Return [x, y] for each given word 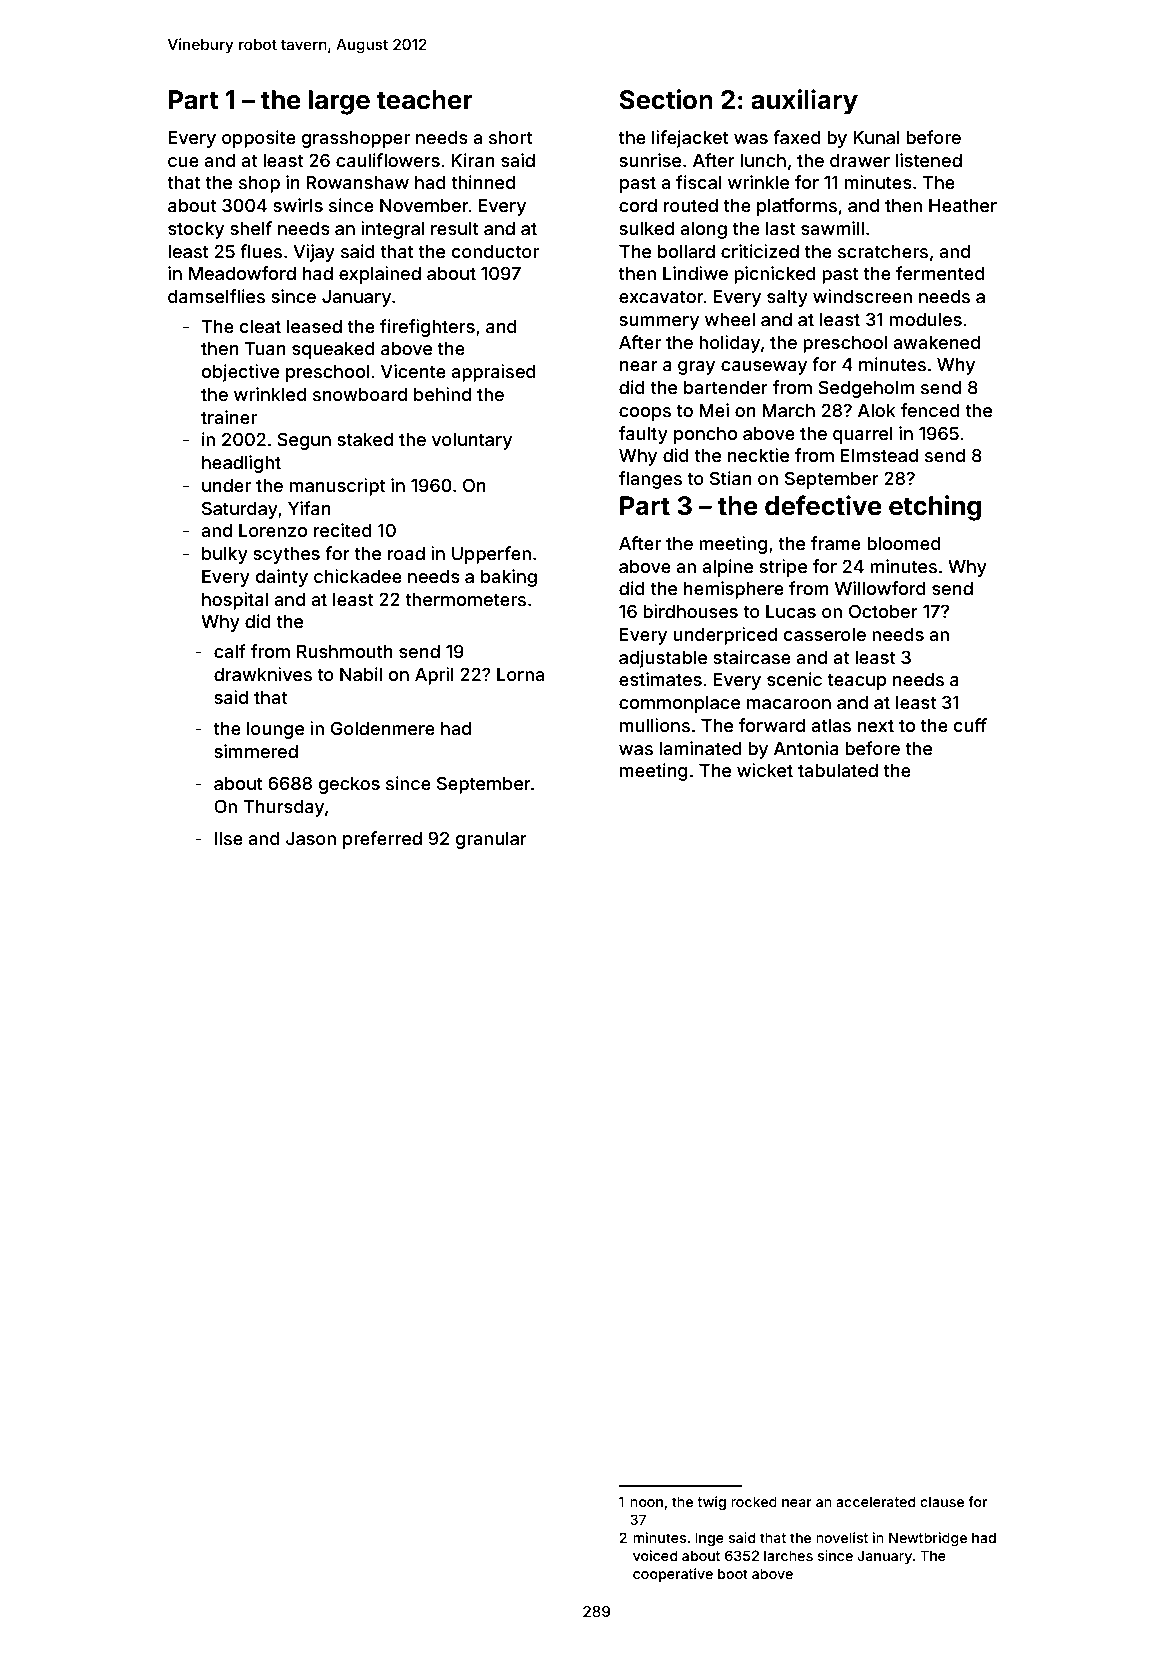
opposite [259, 139]
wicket [765, 770]
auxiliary [804, 102]
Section [666, 99]
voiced [655, 1555]
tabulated [838, 770]
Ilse [229, 838]
